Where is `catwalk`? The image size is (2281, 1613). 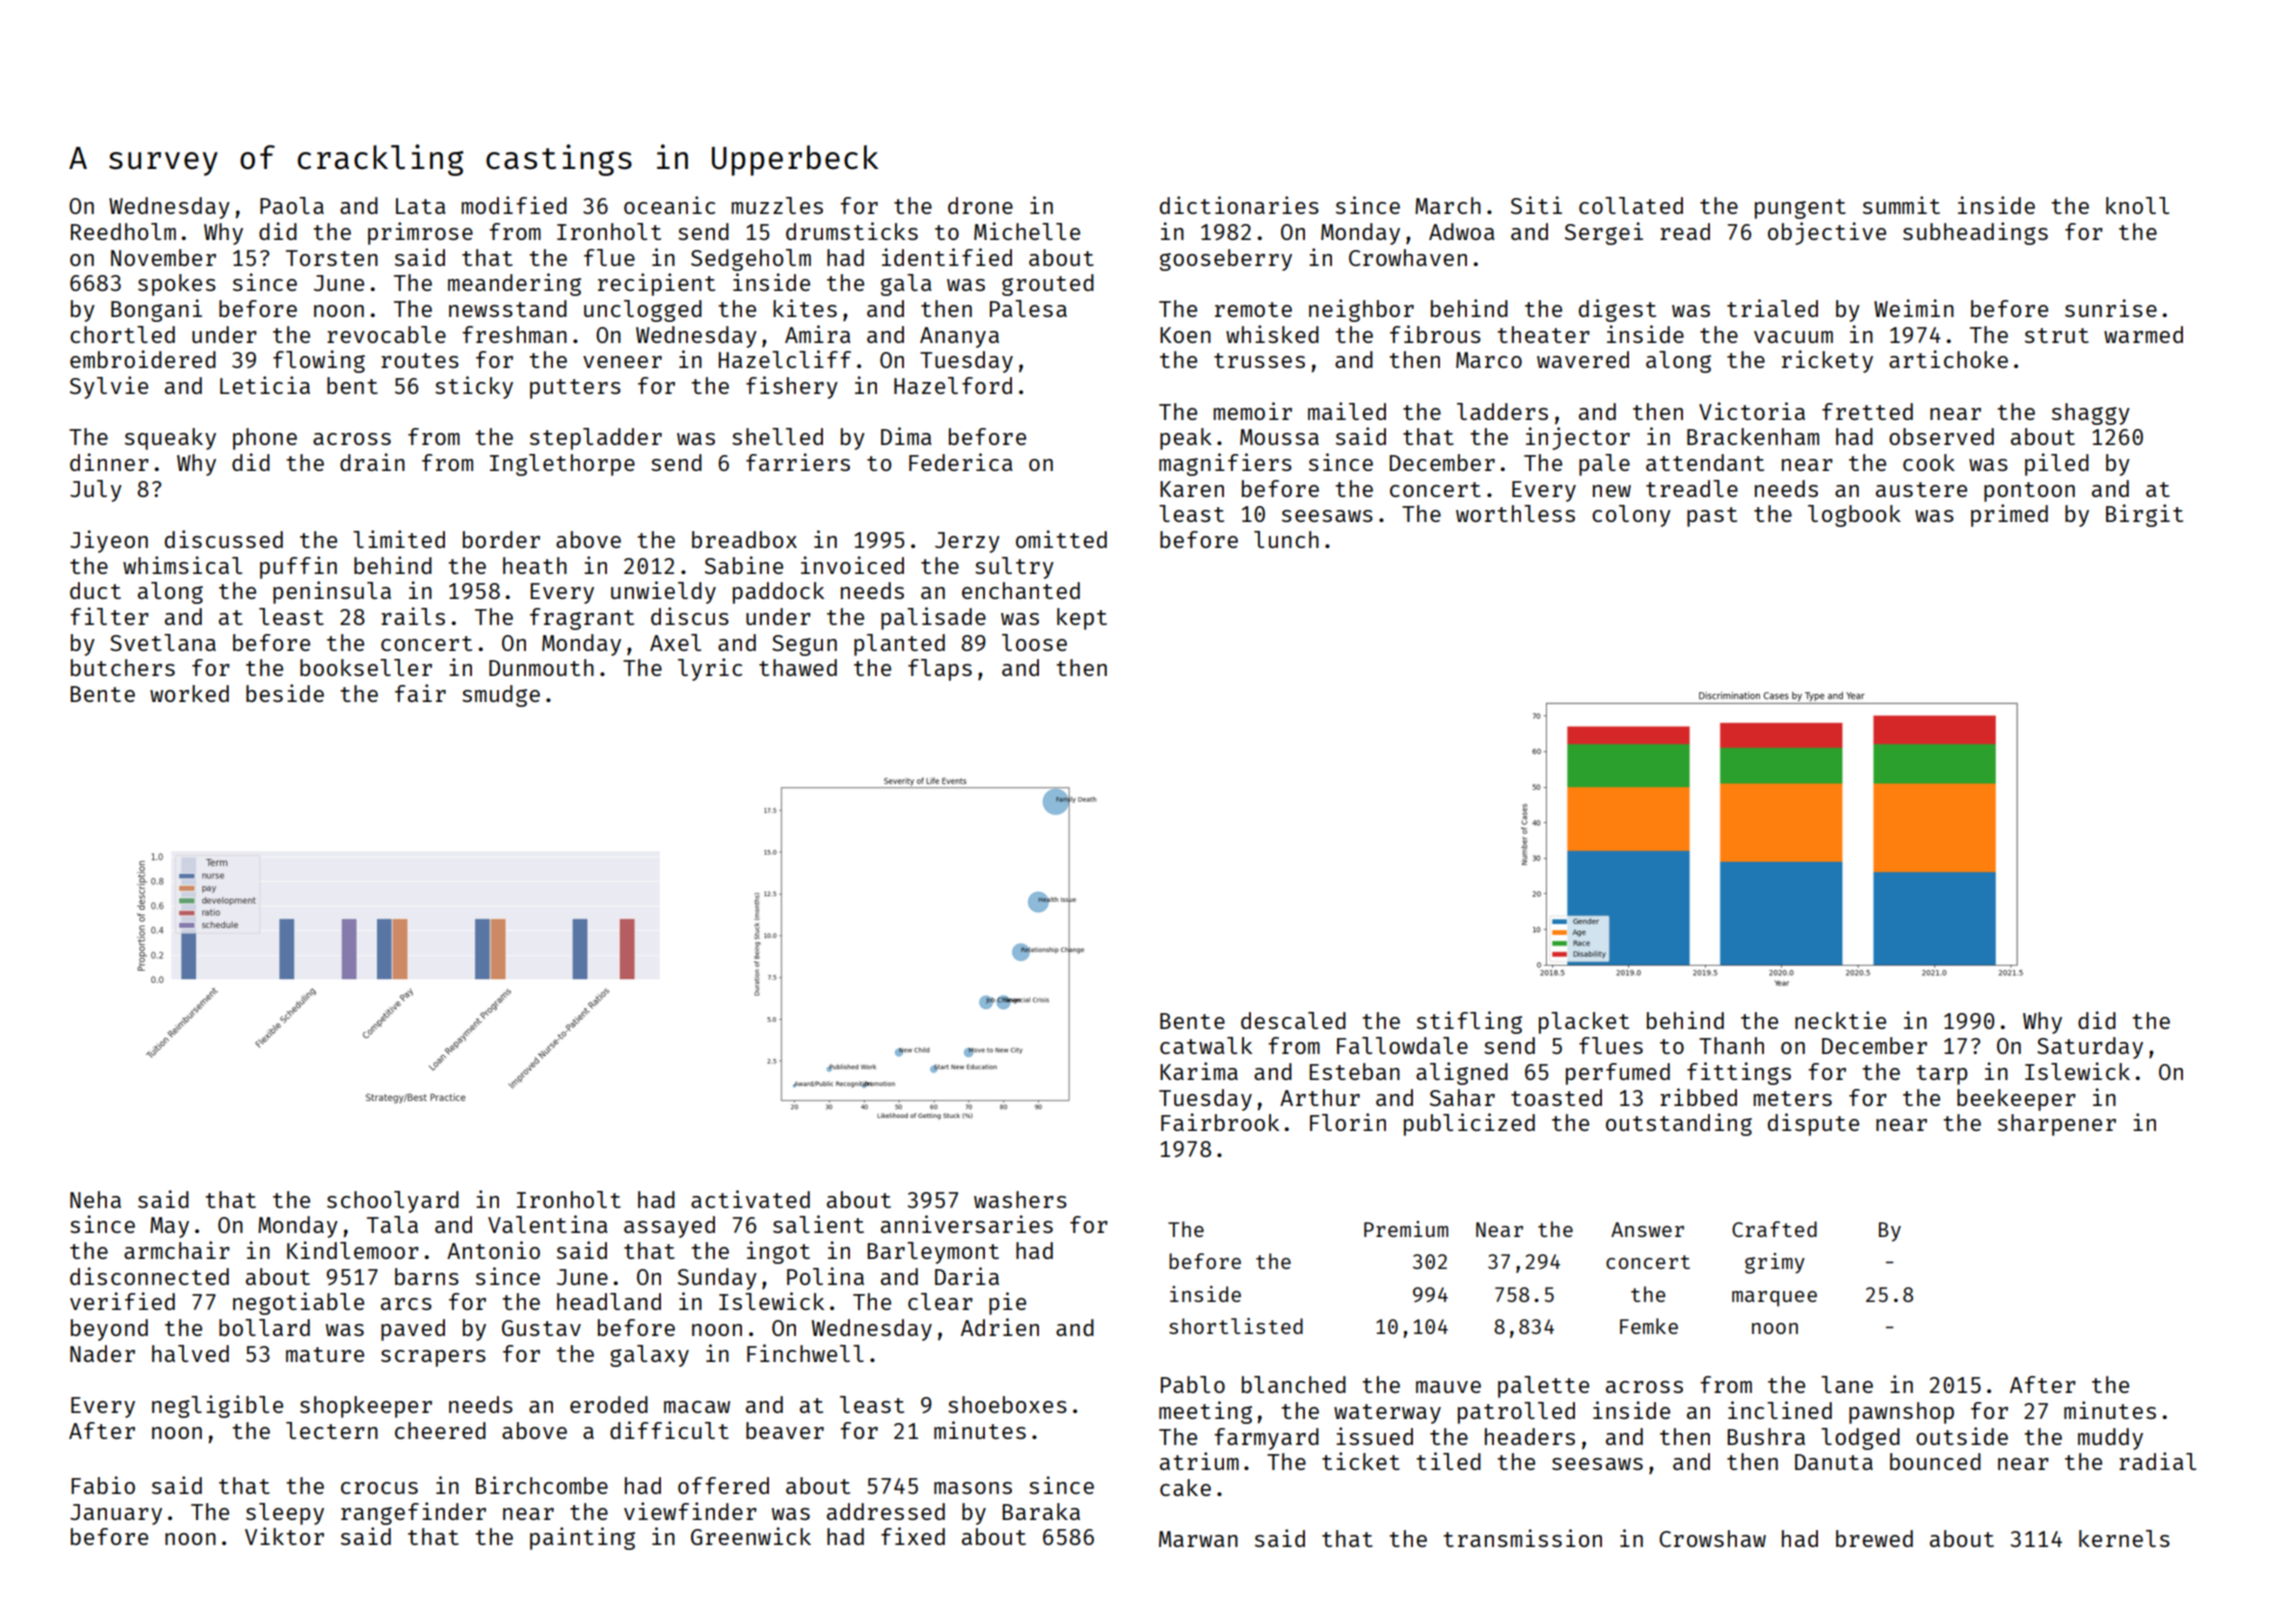 catwalk is located at coordinates (1206, 1045).
